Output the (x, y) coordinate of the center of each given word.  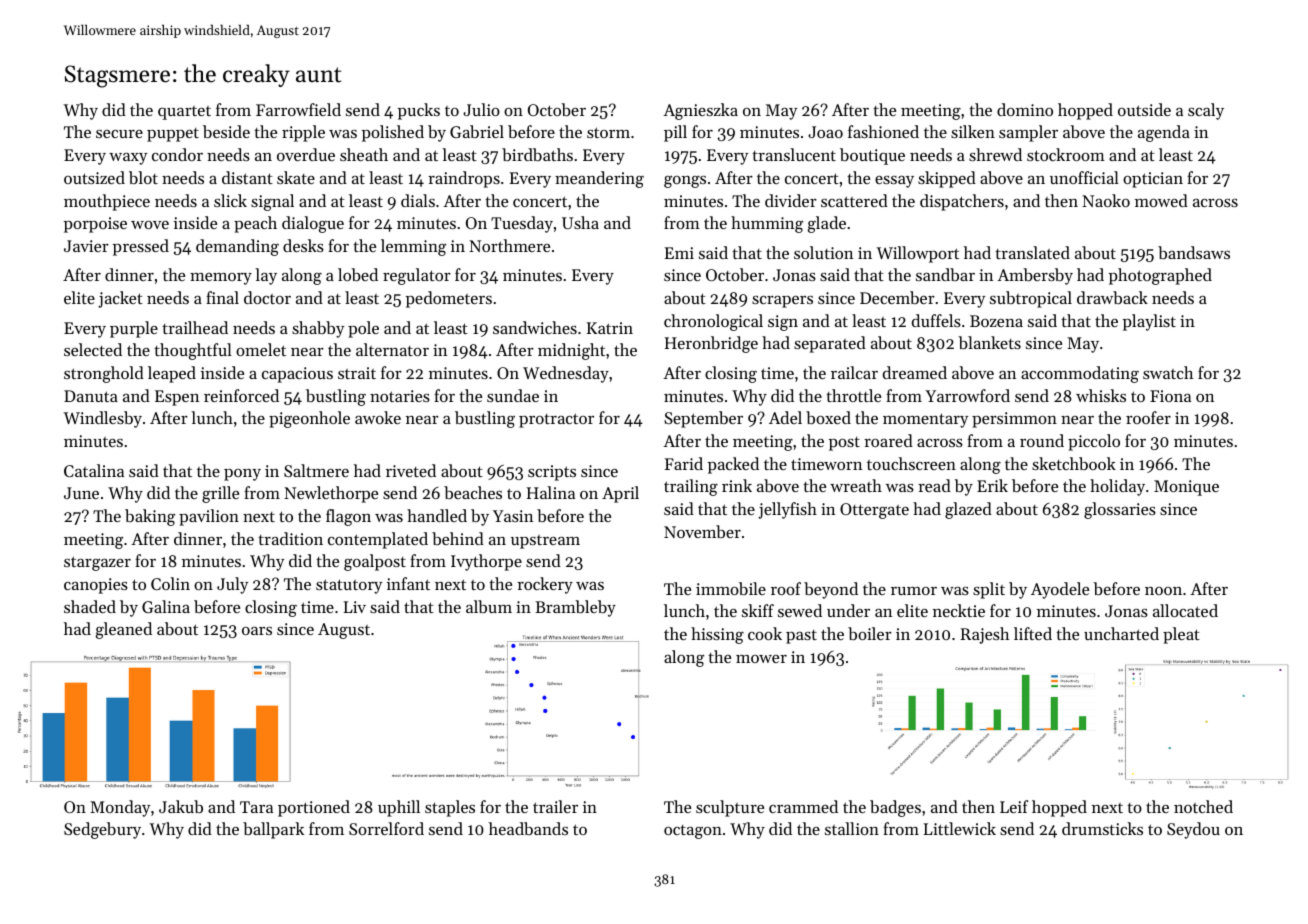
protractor (556, 420)
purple (134, 329)
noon (1163, 591)
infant (408, 583)
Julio (481, 109)
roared (888, 440)
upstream (545, 542)
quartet (184, 113)
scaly (1206, 111)
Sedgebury (102, 830)
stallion (852, 828)
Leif (1014, 806)
